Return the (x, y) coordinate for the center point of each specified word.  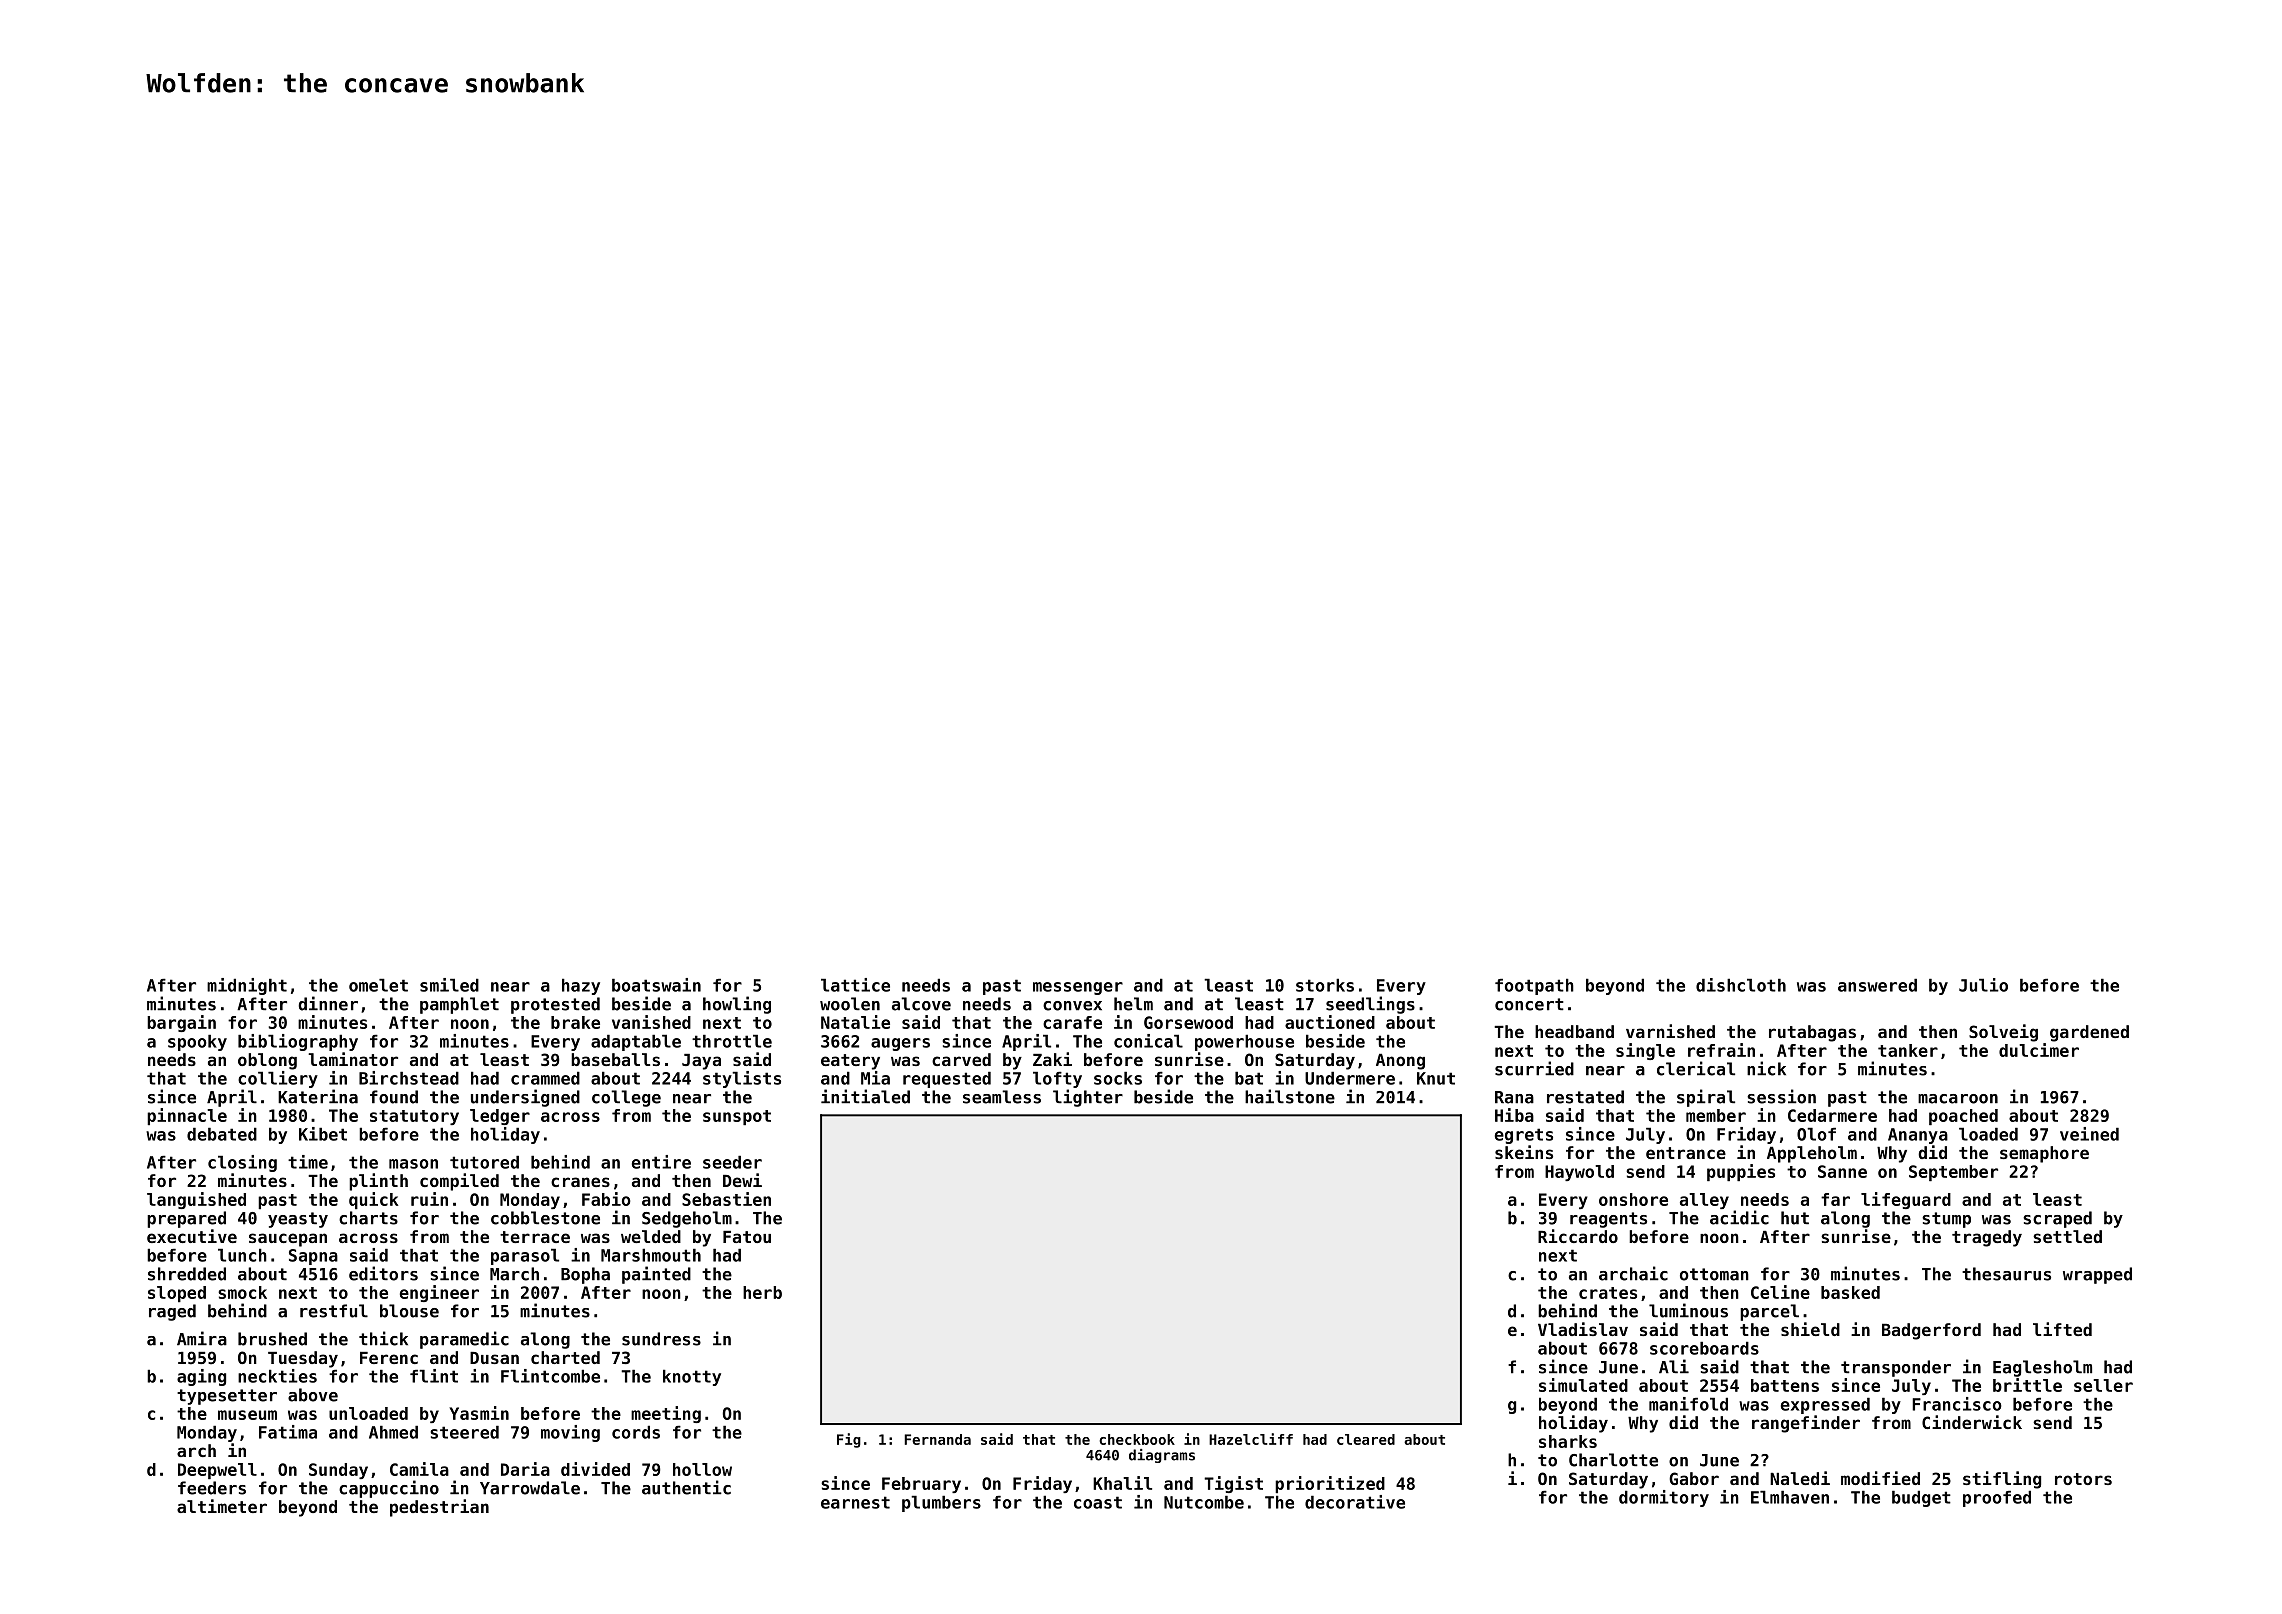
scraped (2057, 1219)
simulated (1583, 1385)
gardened (2089, 1033)
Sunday (338, 1471)
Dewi (742, 1180)
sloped (177, 1294)
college (626, 1098)
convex (1072, 1006)
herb (762, 1292)
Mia (875, 1078)
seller (2103, 1385)
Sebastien (726, 1199)
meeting (666, 1414)
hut (1795, 1218)
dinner (328, 1003)
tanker (1908, 1050)
